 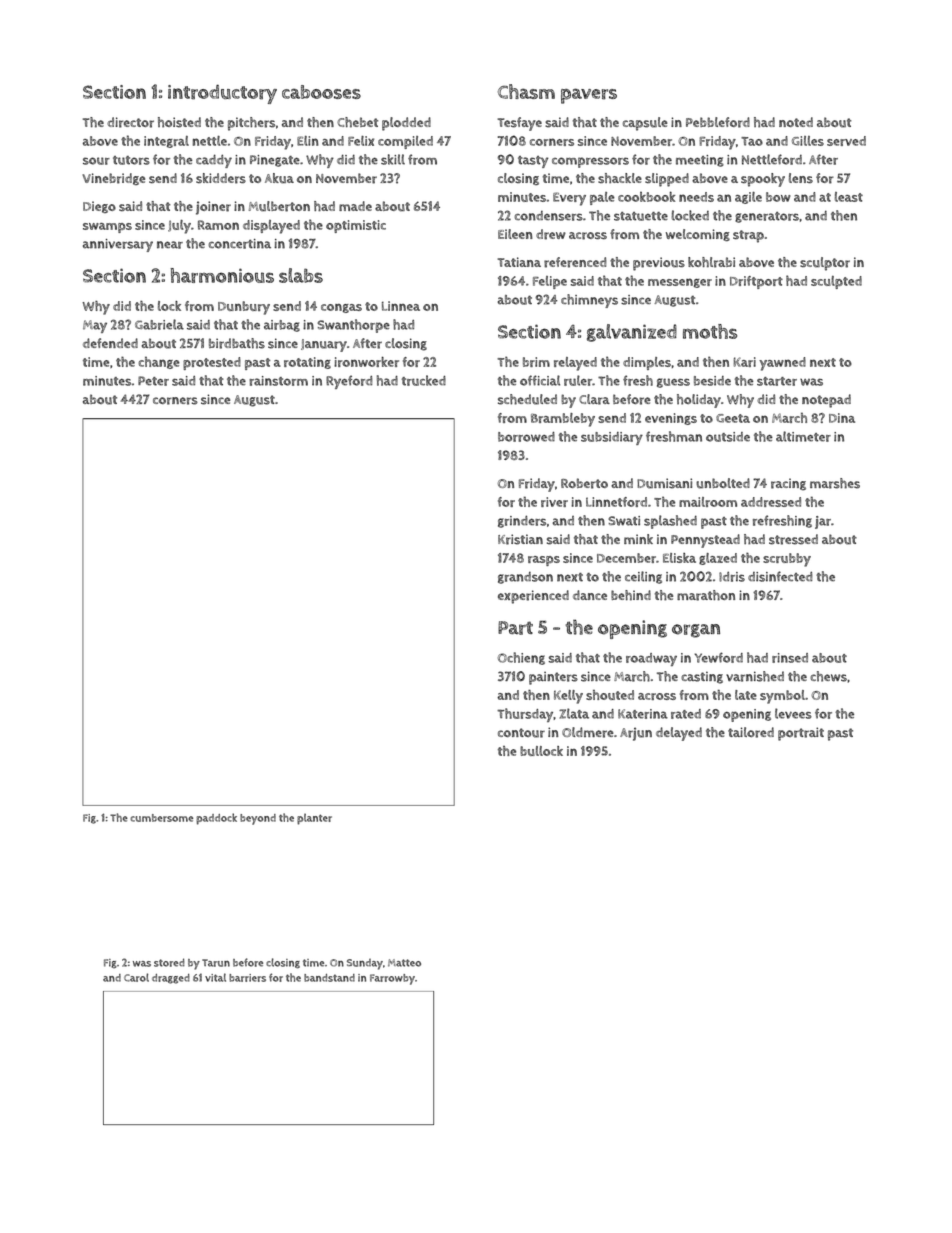 I want to click on referenced, so click(x=575, y=262).
